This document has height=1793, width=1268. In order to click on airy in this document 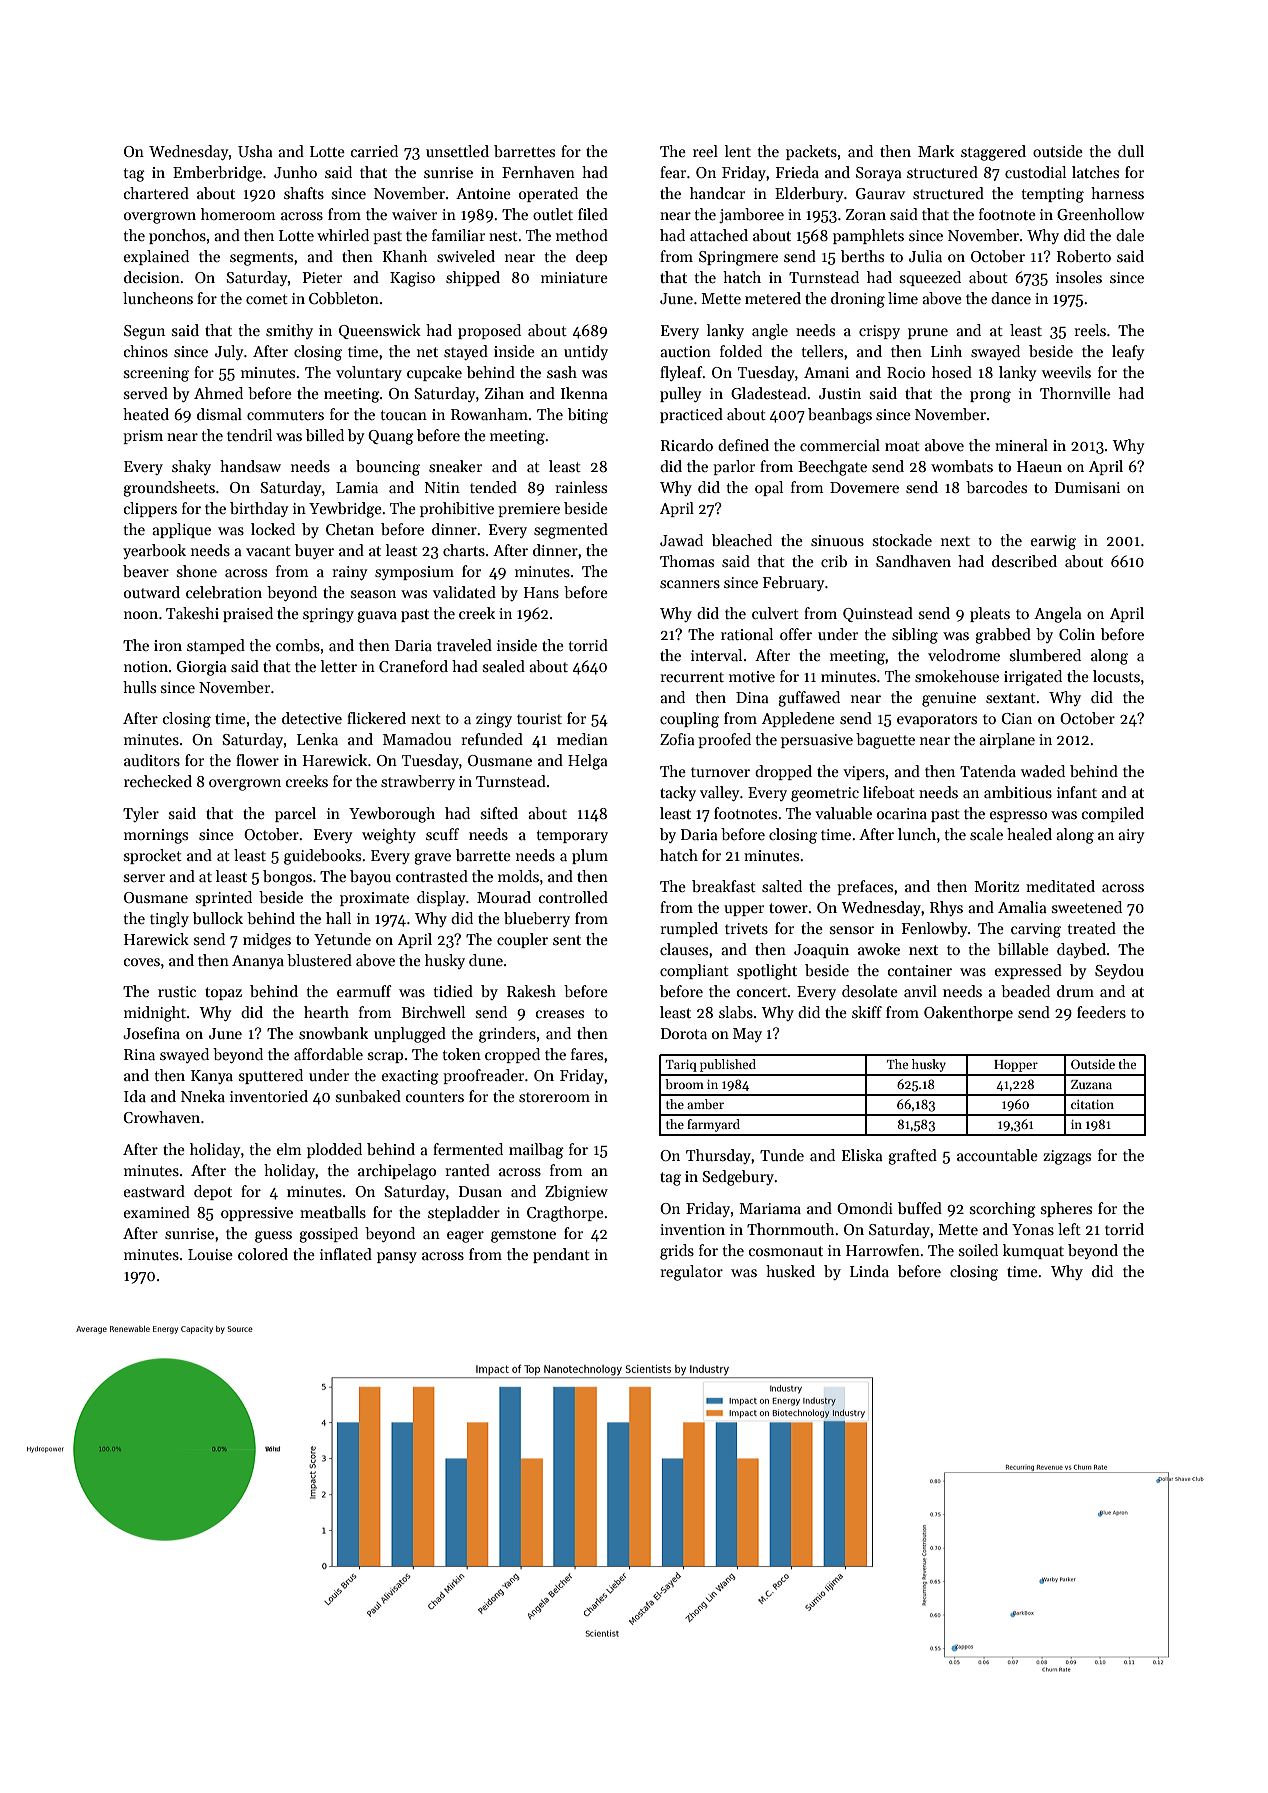, I will do `click(1131, 836)`.
